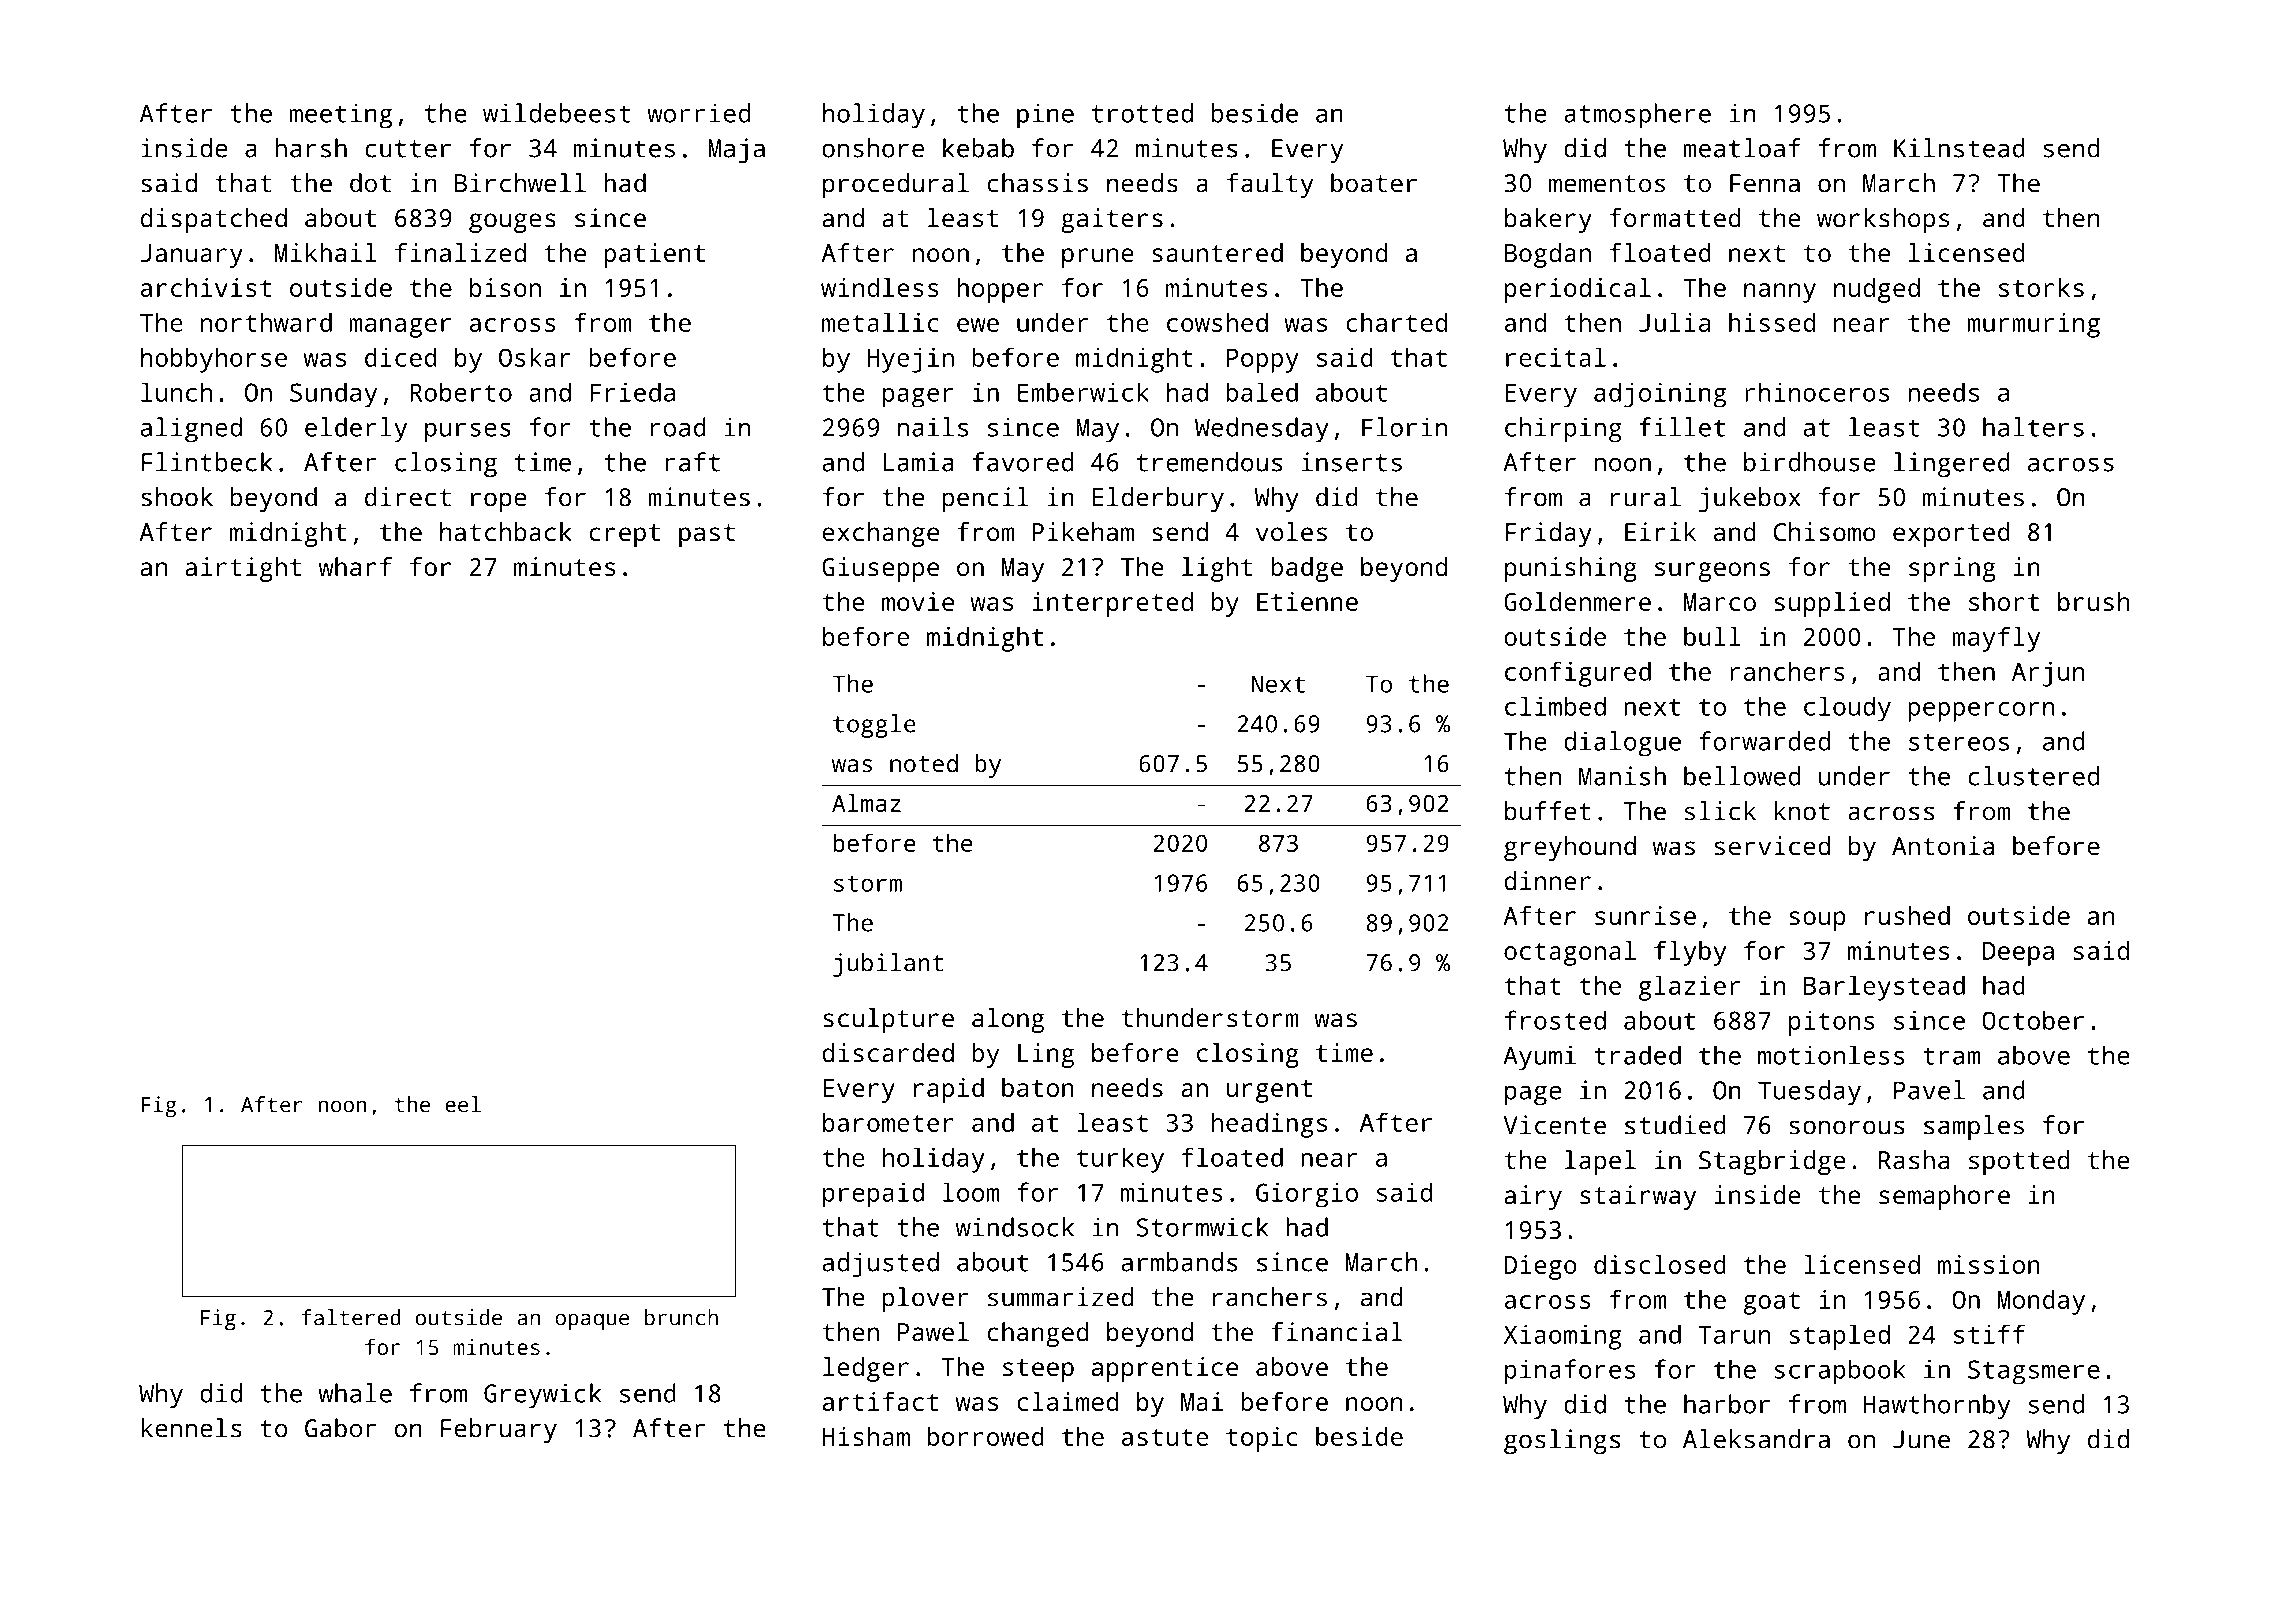 Image resolution: width=2282 pixels, height=1614 pixels. What do you see at coordinates (556, 113) in the document?
I see `wildebeest` at bounding box center [556, 113].
